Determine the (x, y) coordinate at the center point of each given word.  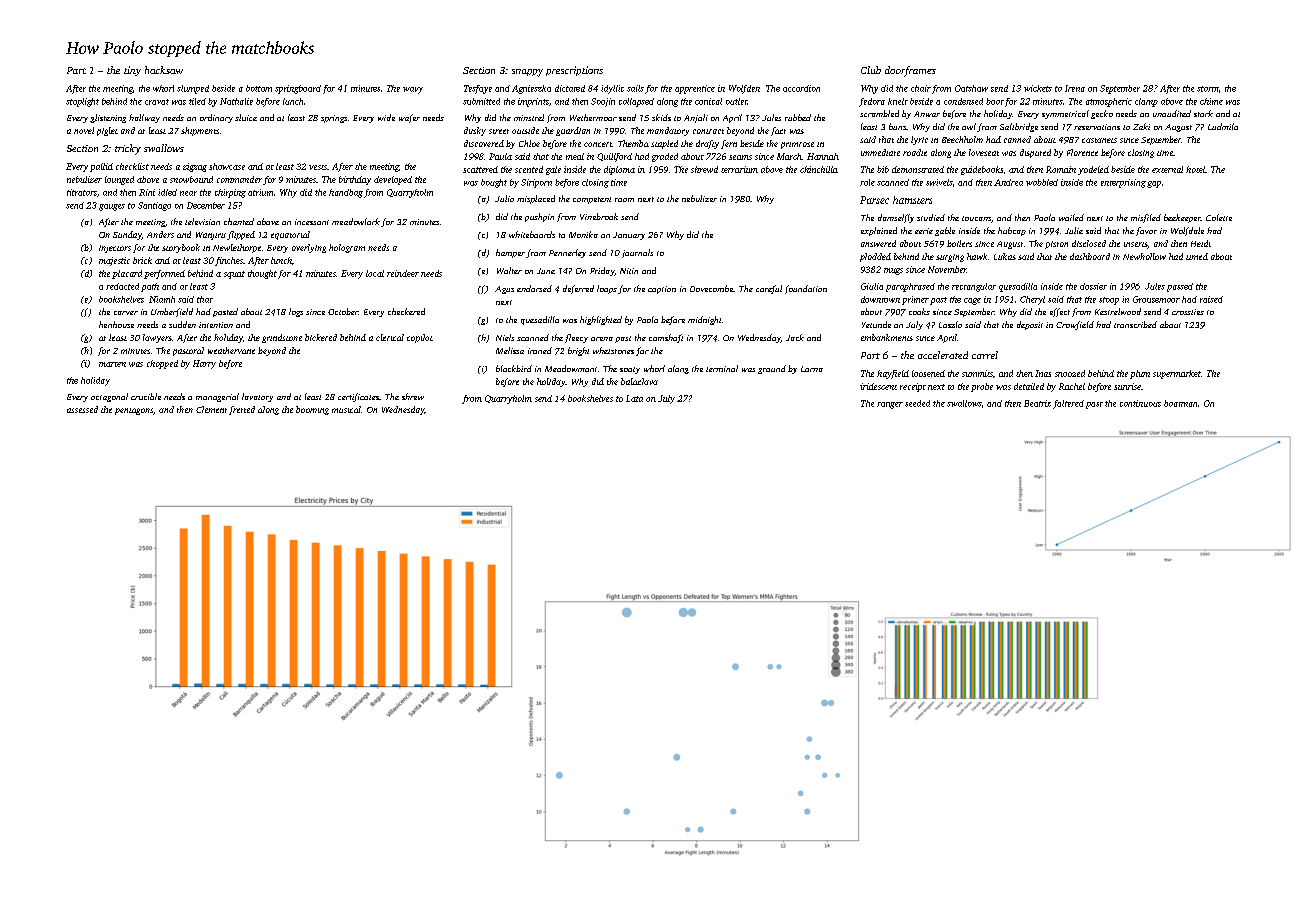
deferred (578, 289)
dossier (1093, 286)
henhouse (116, 324)
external (1167, 169)
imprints (533, 102)
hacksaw (164, 70)
